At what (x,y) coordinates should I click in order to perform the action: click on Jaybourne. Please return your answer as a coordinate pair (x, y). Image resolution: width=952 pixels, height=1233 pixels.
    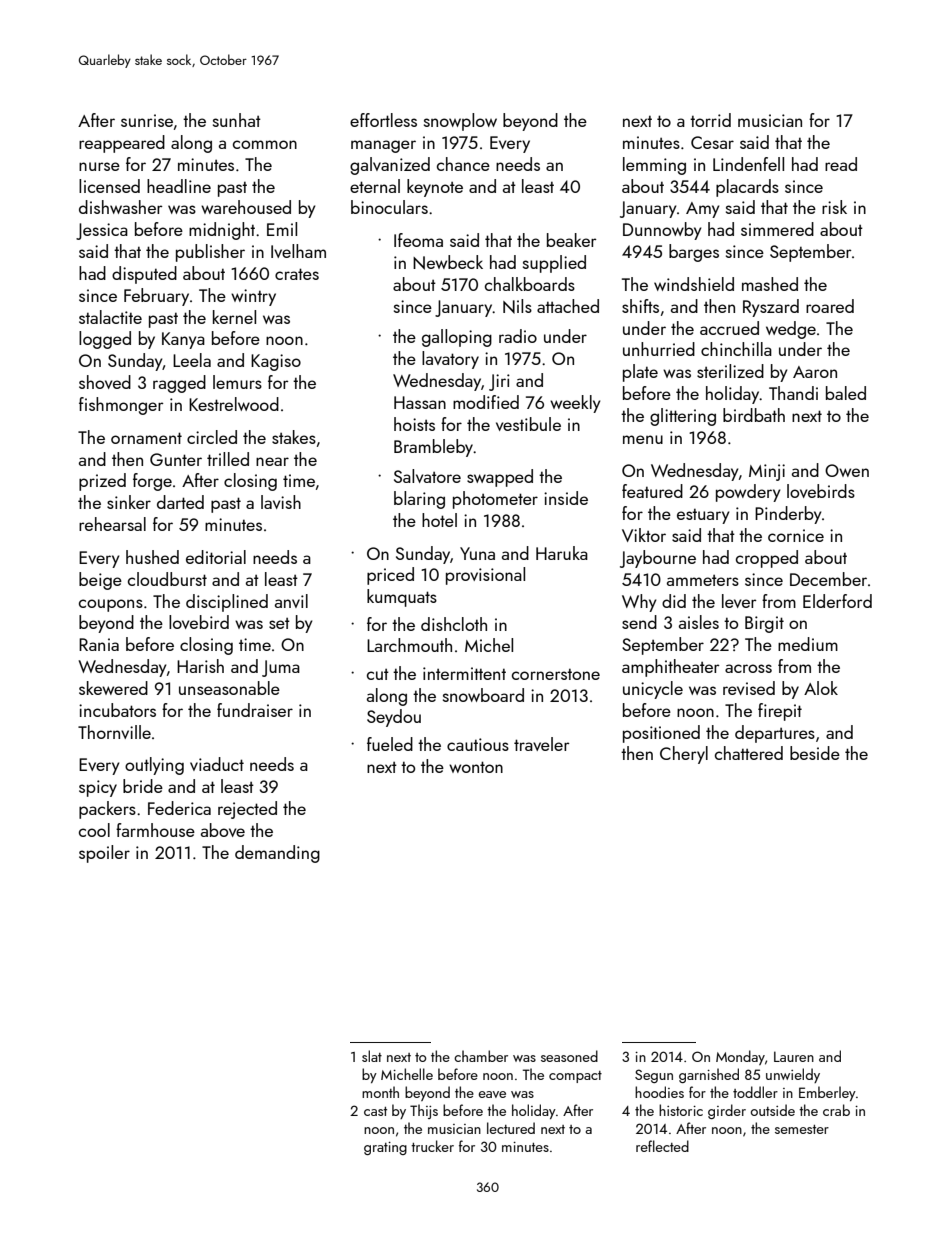
    Looking at the image, I should click on (658, 559).
